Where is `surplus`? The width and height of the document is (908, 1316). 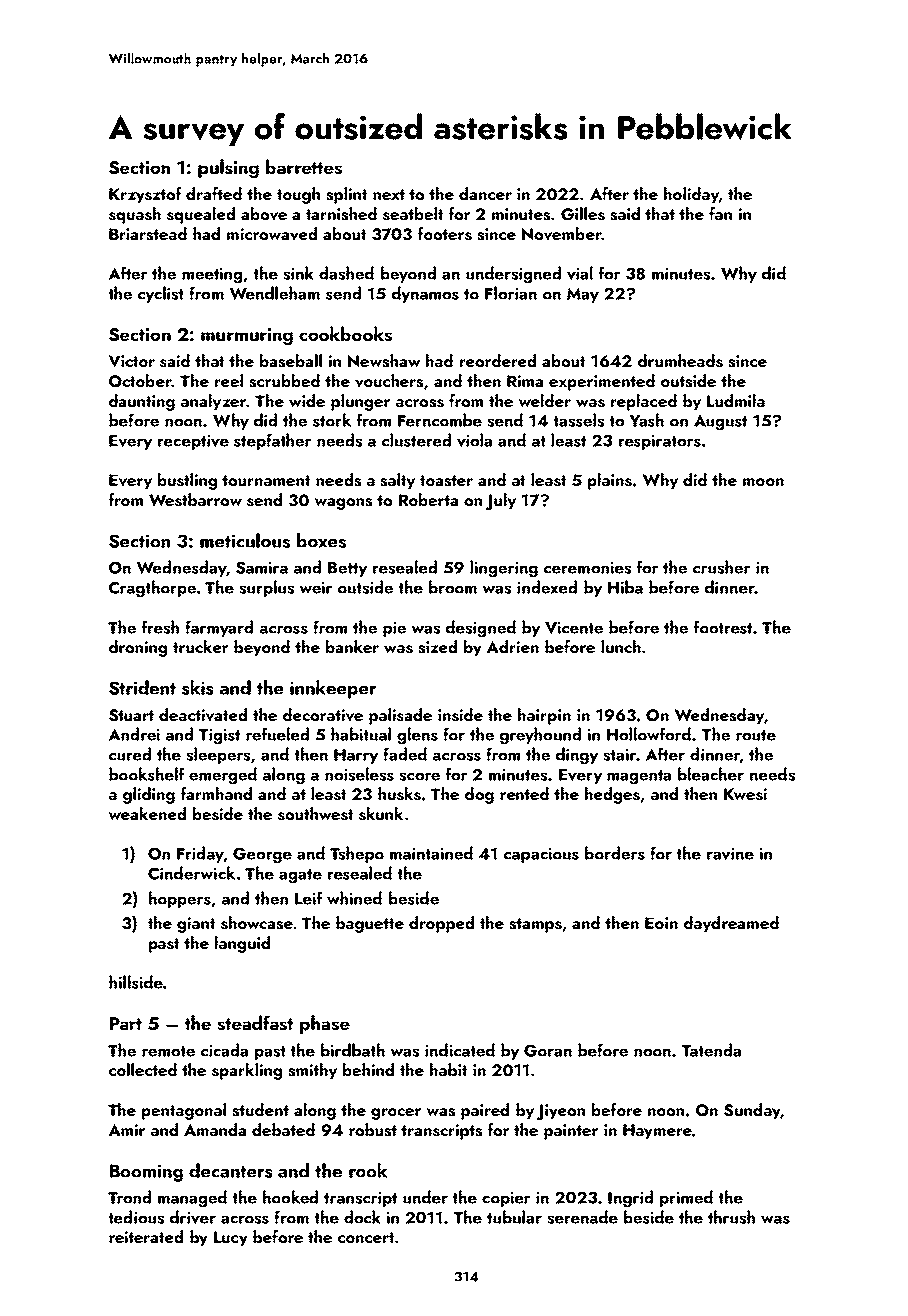 surplus is located at coordinates (266, 588).
